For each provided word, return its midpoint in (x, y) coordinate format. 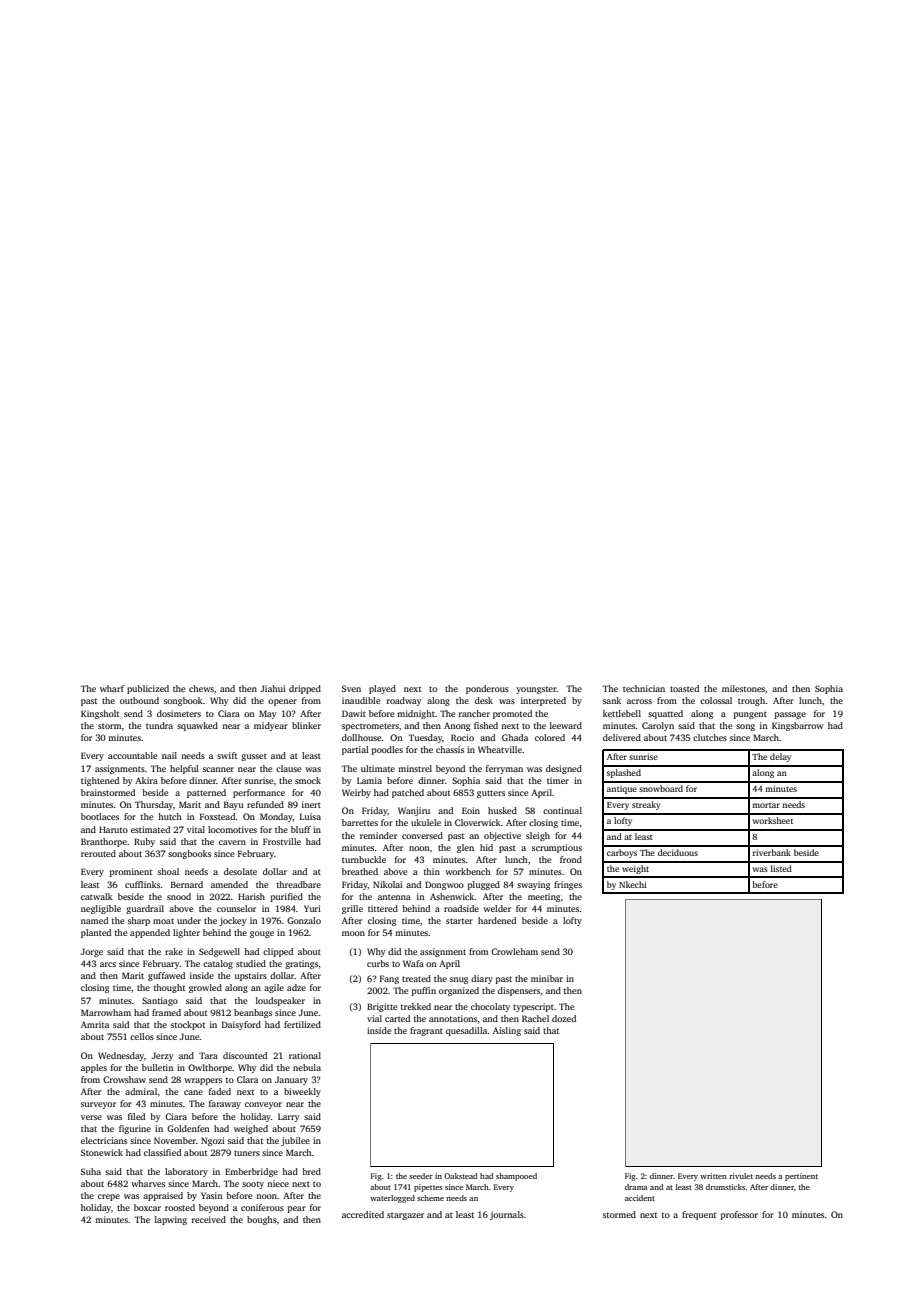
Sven (351, 688)
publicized (148, 689)
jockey (233, 921)
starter (459, 921)
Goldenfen (188, 1128)
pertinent (801, 1177)
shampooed (516, 1177)
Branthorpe (104, 842)
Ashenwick (452, 896)
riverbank (772, 852)
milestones (743, 688)
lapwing (171, 1220)
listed (781, 868)
